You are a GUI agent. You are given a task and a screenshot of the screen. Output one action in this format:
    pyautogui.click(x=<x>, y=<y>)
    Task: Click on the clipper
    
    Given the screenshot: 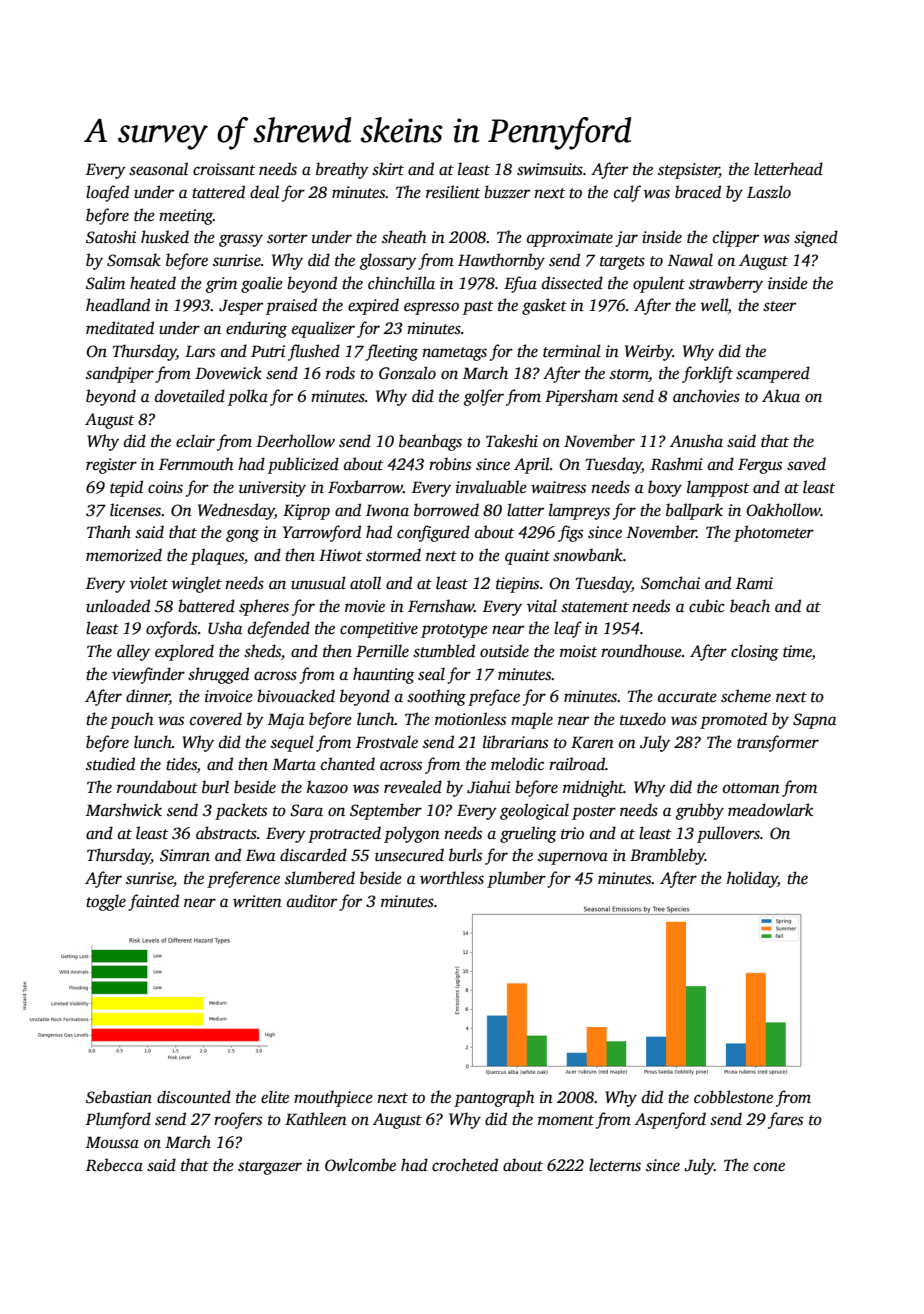 What is the action you would take?
    pyautogui.click(x=736, y=238)
